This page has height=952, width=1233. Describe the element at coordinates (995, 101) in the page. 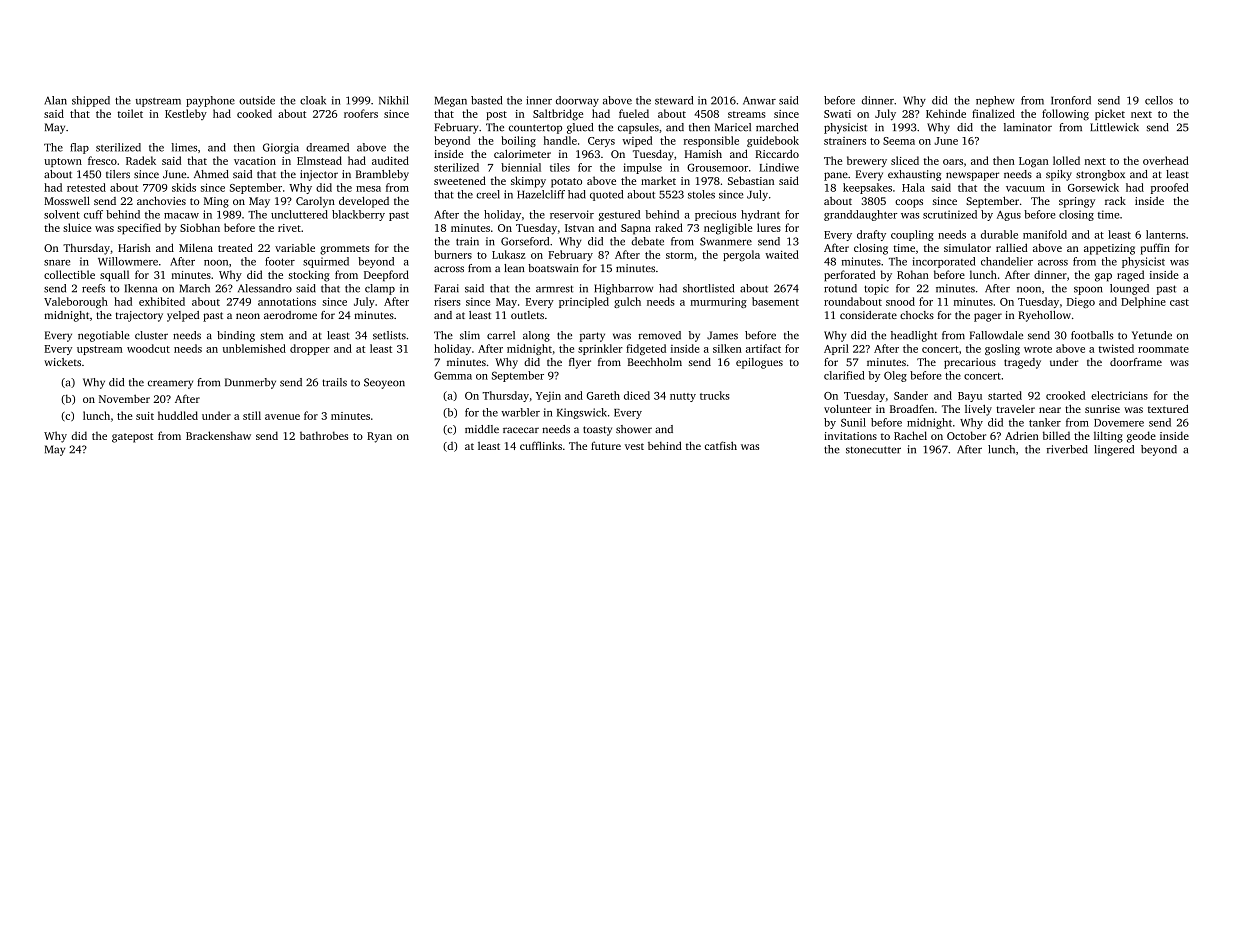

I see `nephew` at that location.
